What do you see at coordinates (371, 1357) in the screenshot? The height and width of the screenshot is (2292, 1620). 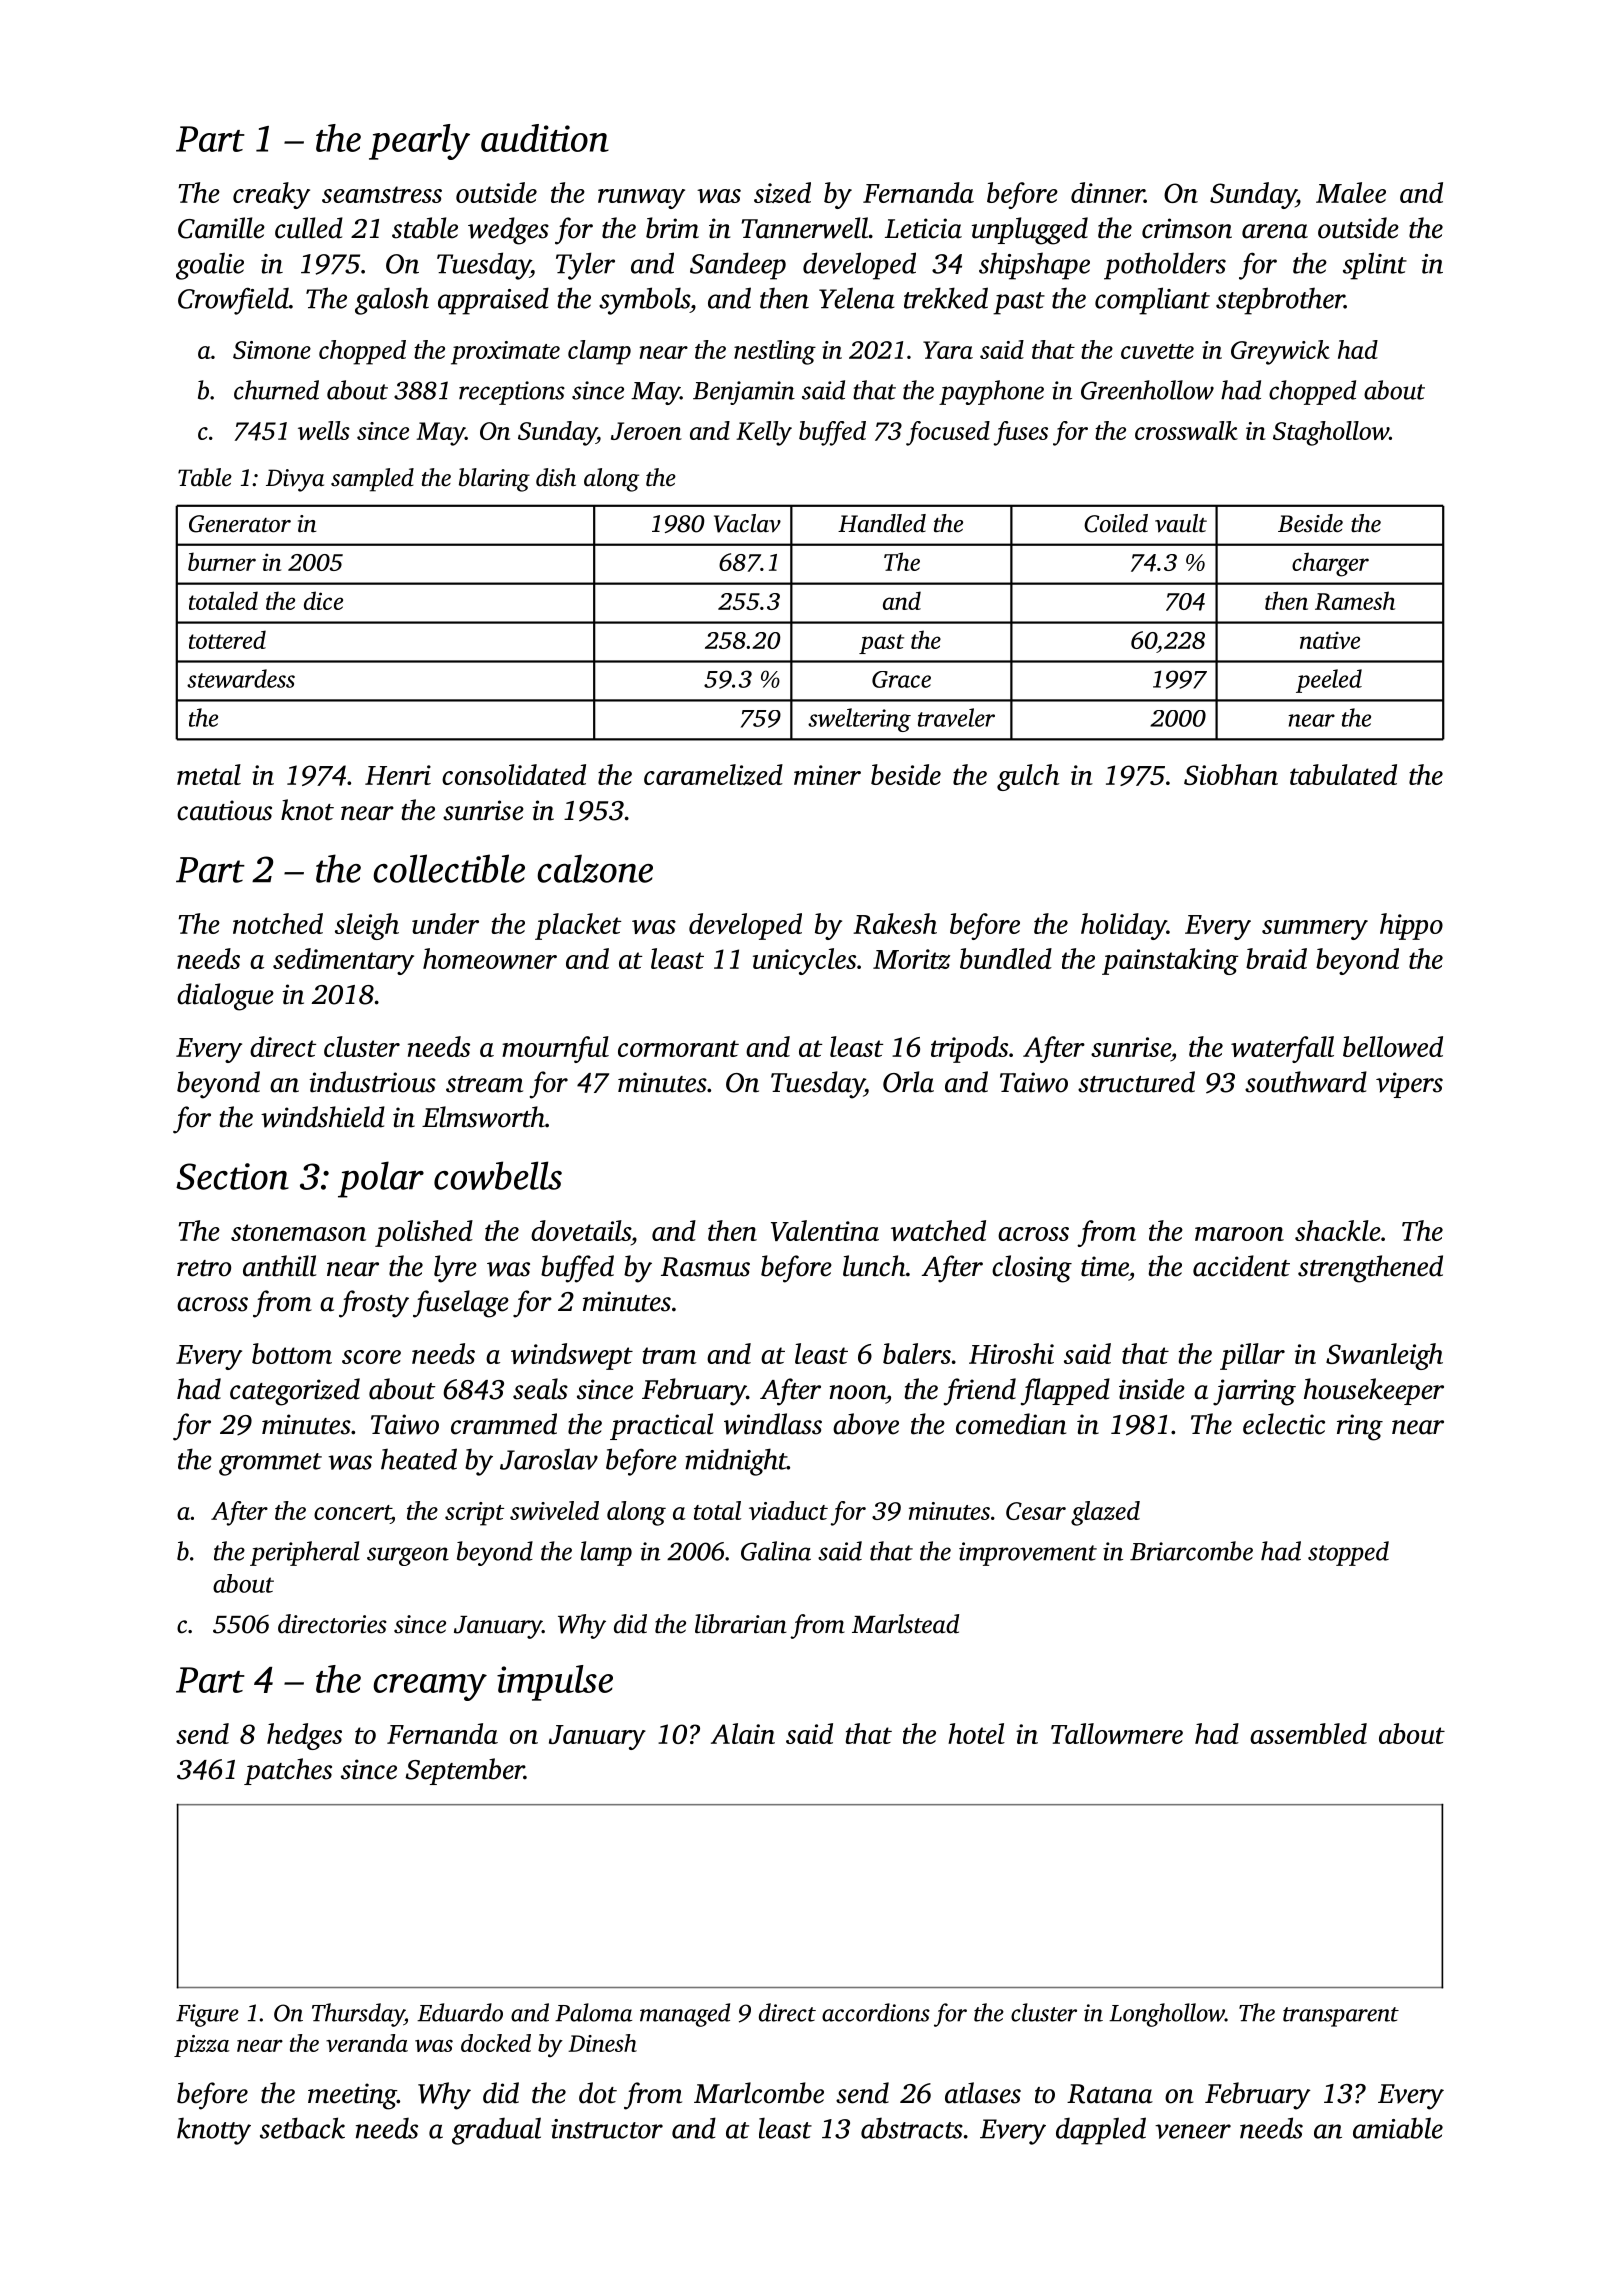 I see `score` at bounding box center [371, 1357].
